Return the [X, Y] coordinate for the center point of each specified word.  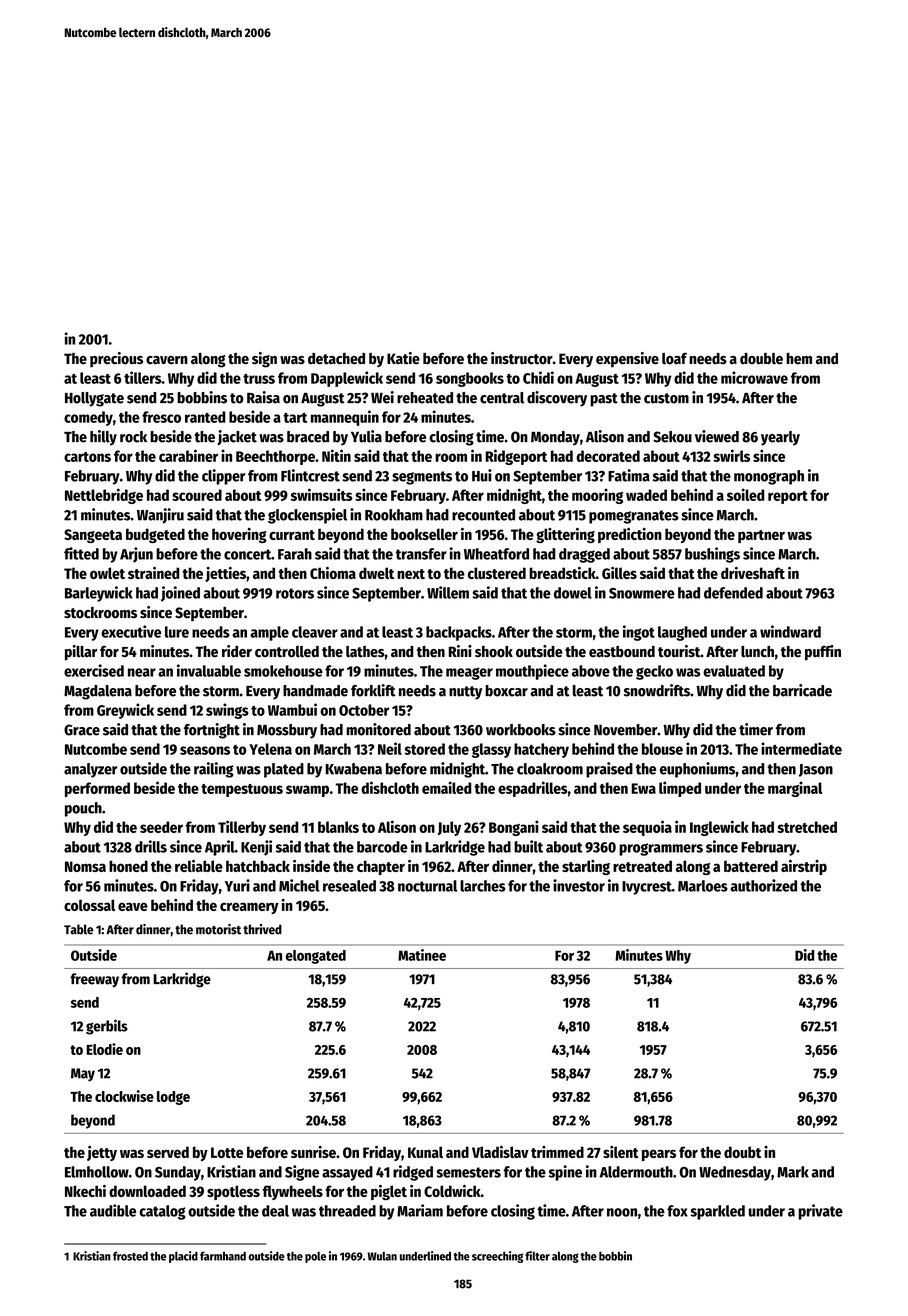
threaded [347, 1211]
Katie [403, 358]
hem [799, 359]
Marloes [703, 886]
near [142, 672]
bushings [712, 555]
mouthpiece [532, 672]
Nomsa [85, 866]
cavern [167, 360]
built [528, 846]
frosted [130, 1256]
